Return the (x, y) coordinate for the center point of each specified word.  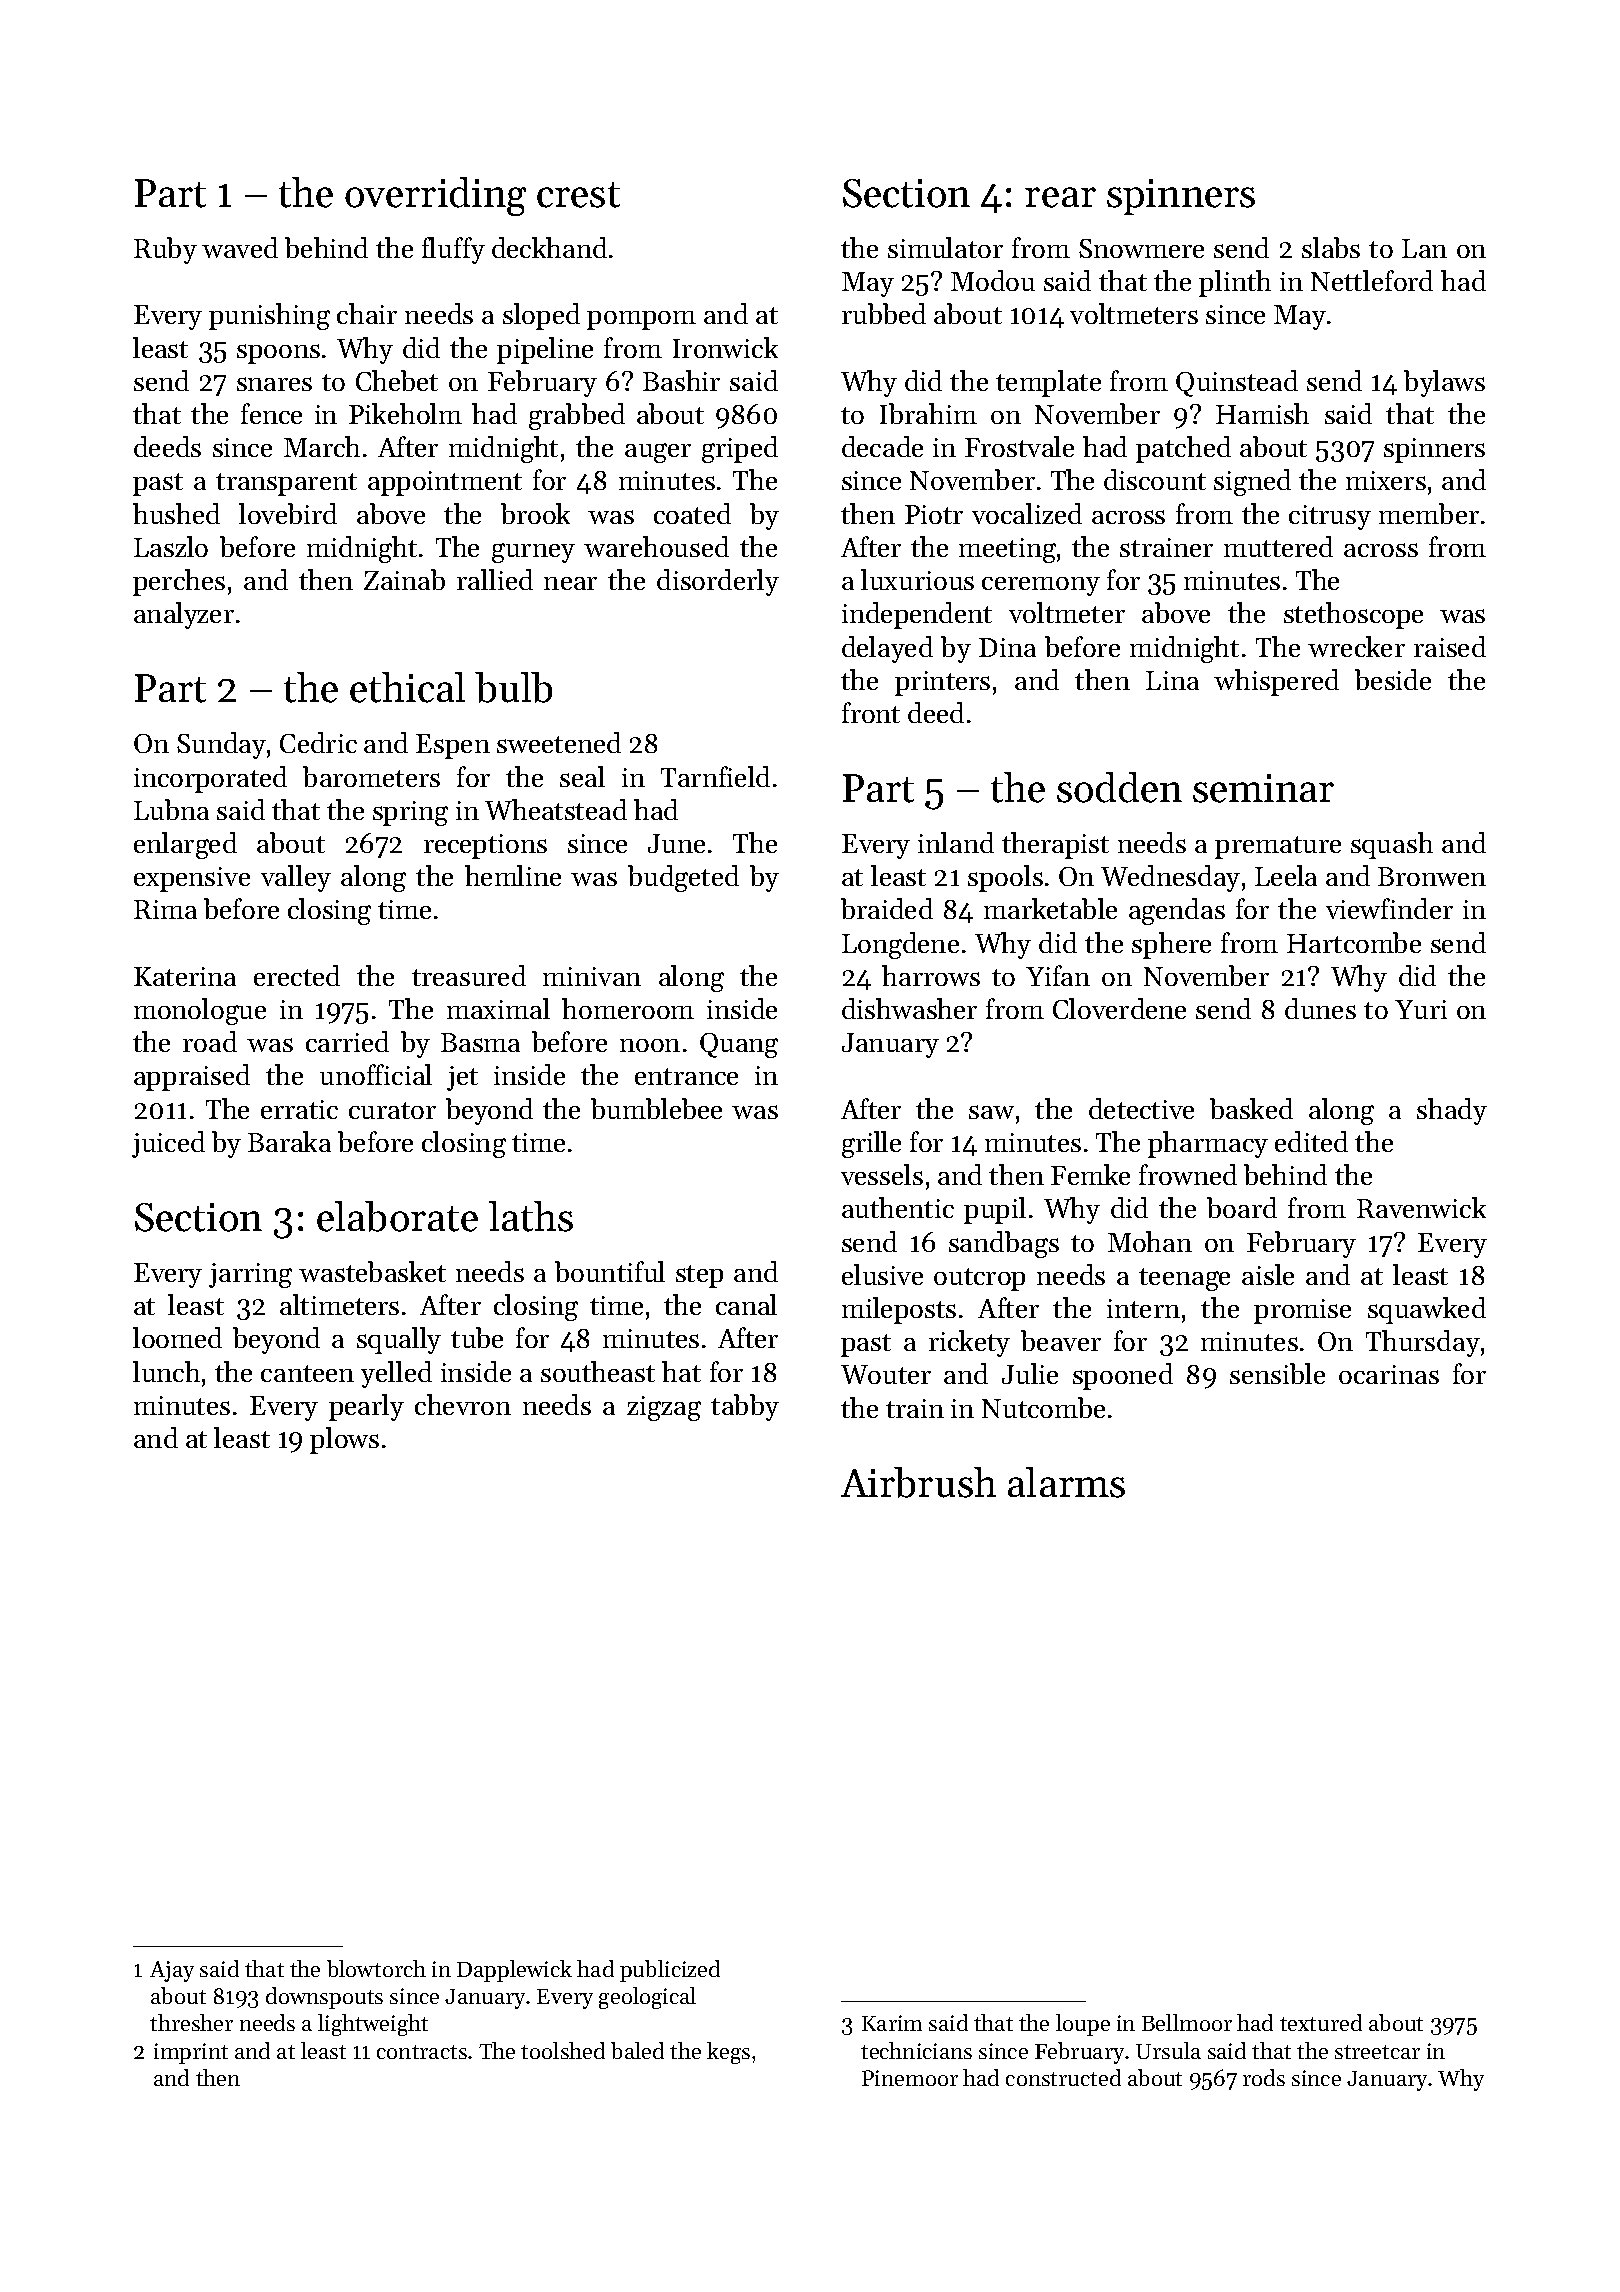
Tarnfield (715, 776)
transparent (286, 484)
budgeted (683, 878)
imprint (191, 2053)
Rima (165, 909)
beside (1393, 679)
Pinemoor (910, 2078)
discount (1155, 479)
